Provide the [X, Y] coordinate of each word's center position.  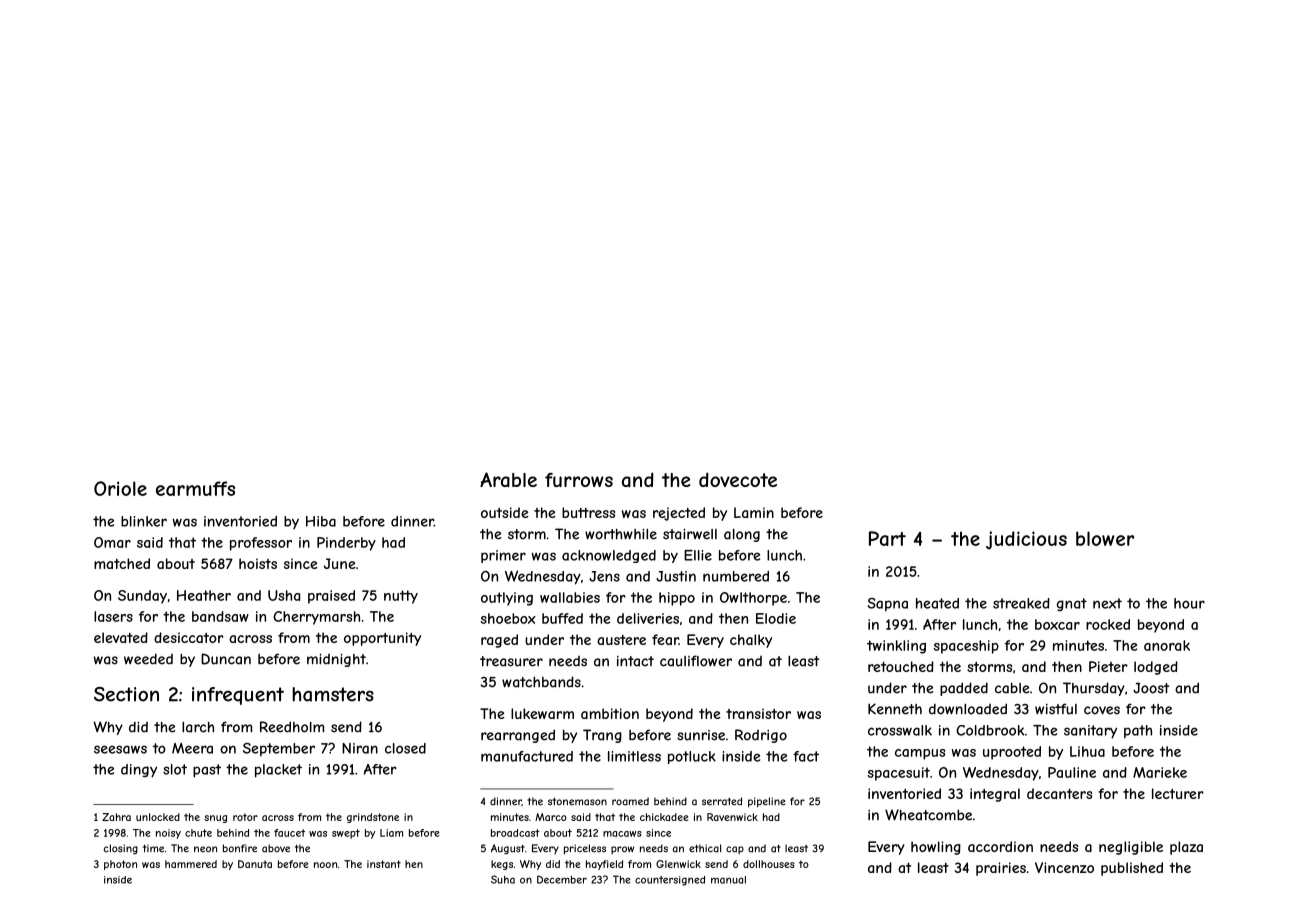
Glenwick [678, 864]
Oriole [120, 488]
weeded [148, 659]
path [1138, 731]
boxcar [1057, 624]
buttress [588, 512]
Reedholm [292, 727]
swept [346, 834]
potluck [692, 757]
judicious [1026, 540]
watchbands [541, 682]
